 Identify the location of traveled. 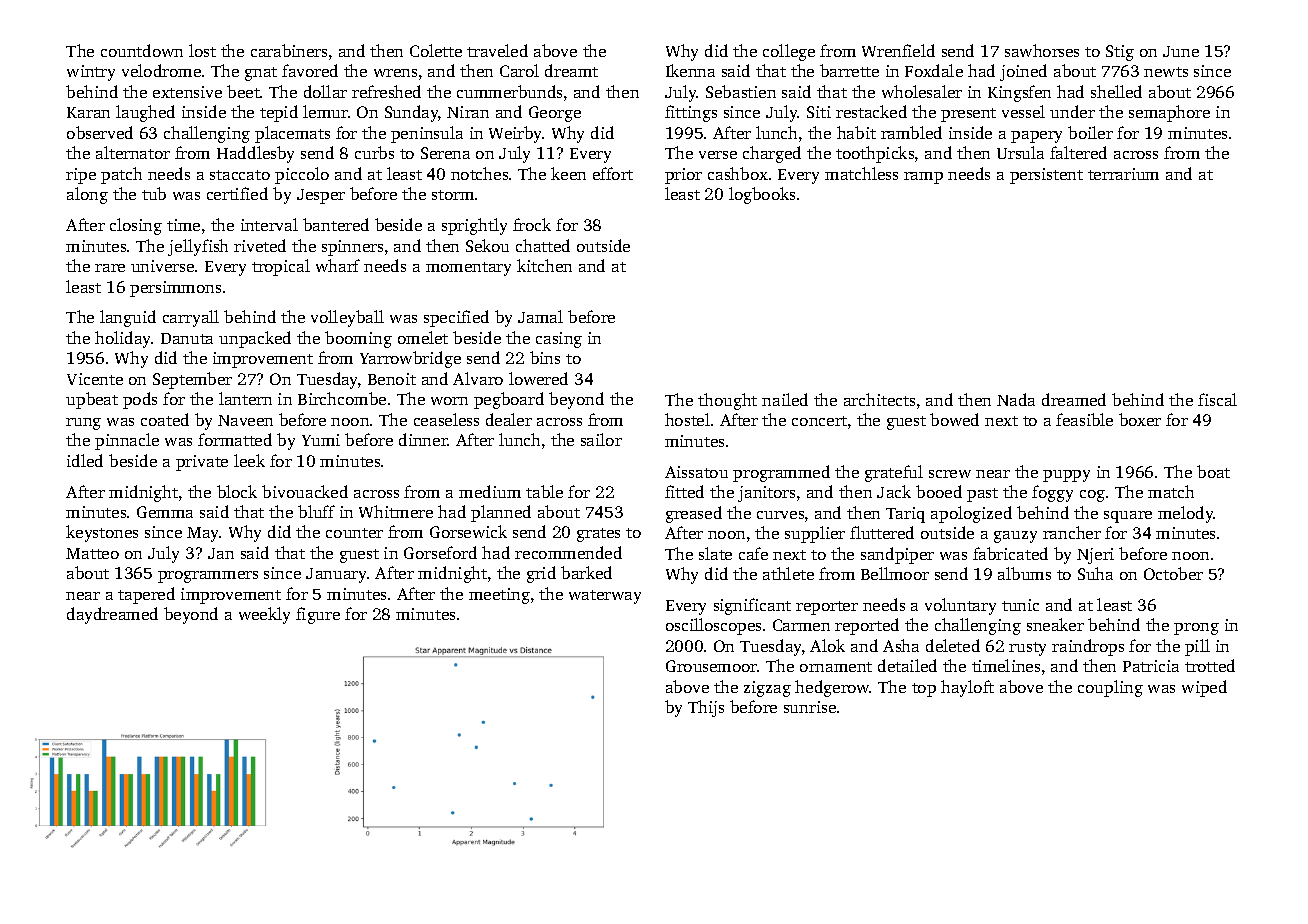
(497, 50).
